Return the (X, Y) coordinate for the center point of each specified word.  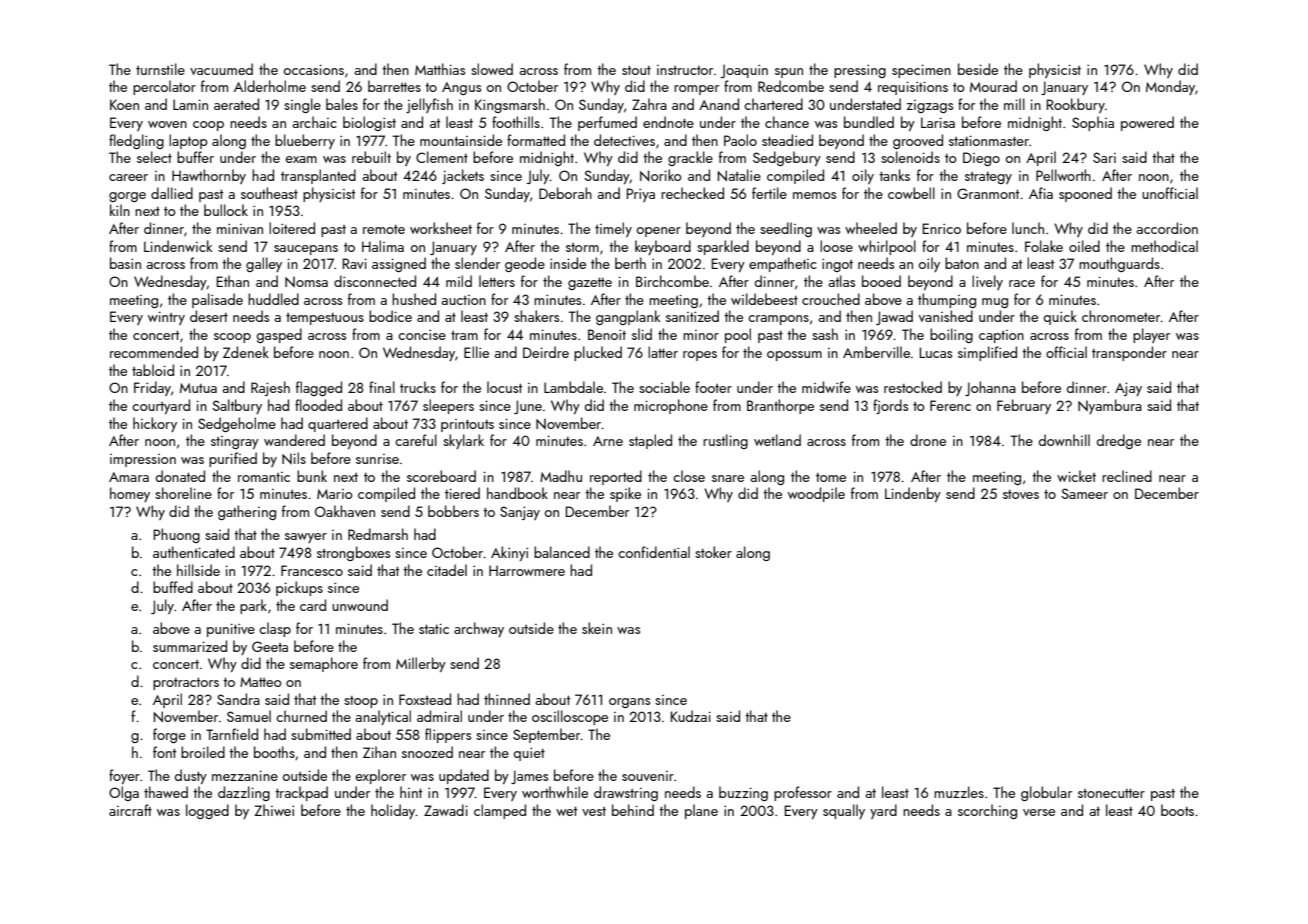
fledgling (136, 141)
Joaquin (744, 71)
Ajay (1128, 389)
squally (844, 811)
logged (207, 811)
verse (1039, 812)
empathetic (783, 264)
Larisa (938, 122)
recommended (154, 352)
